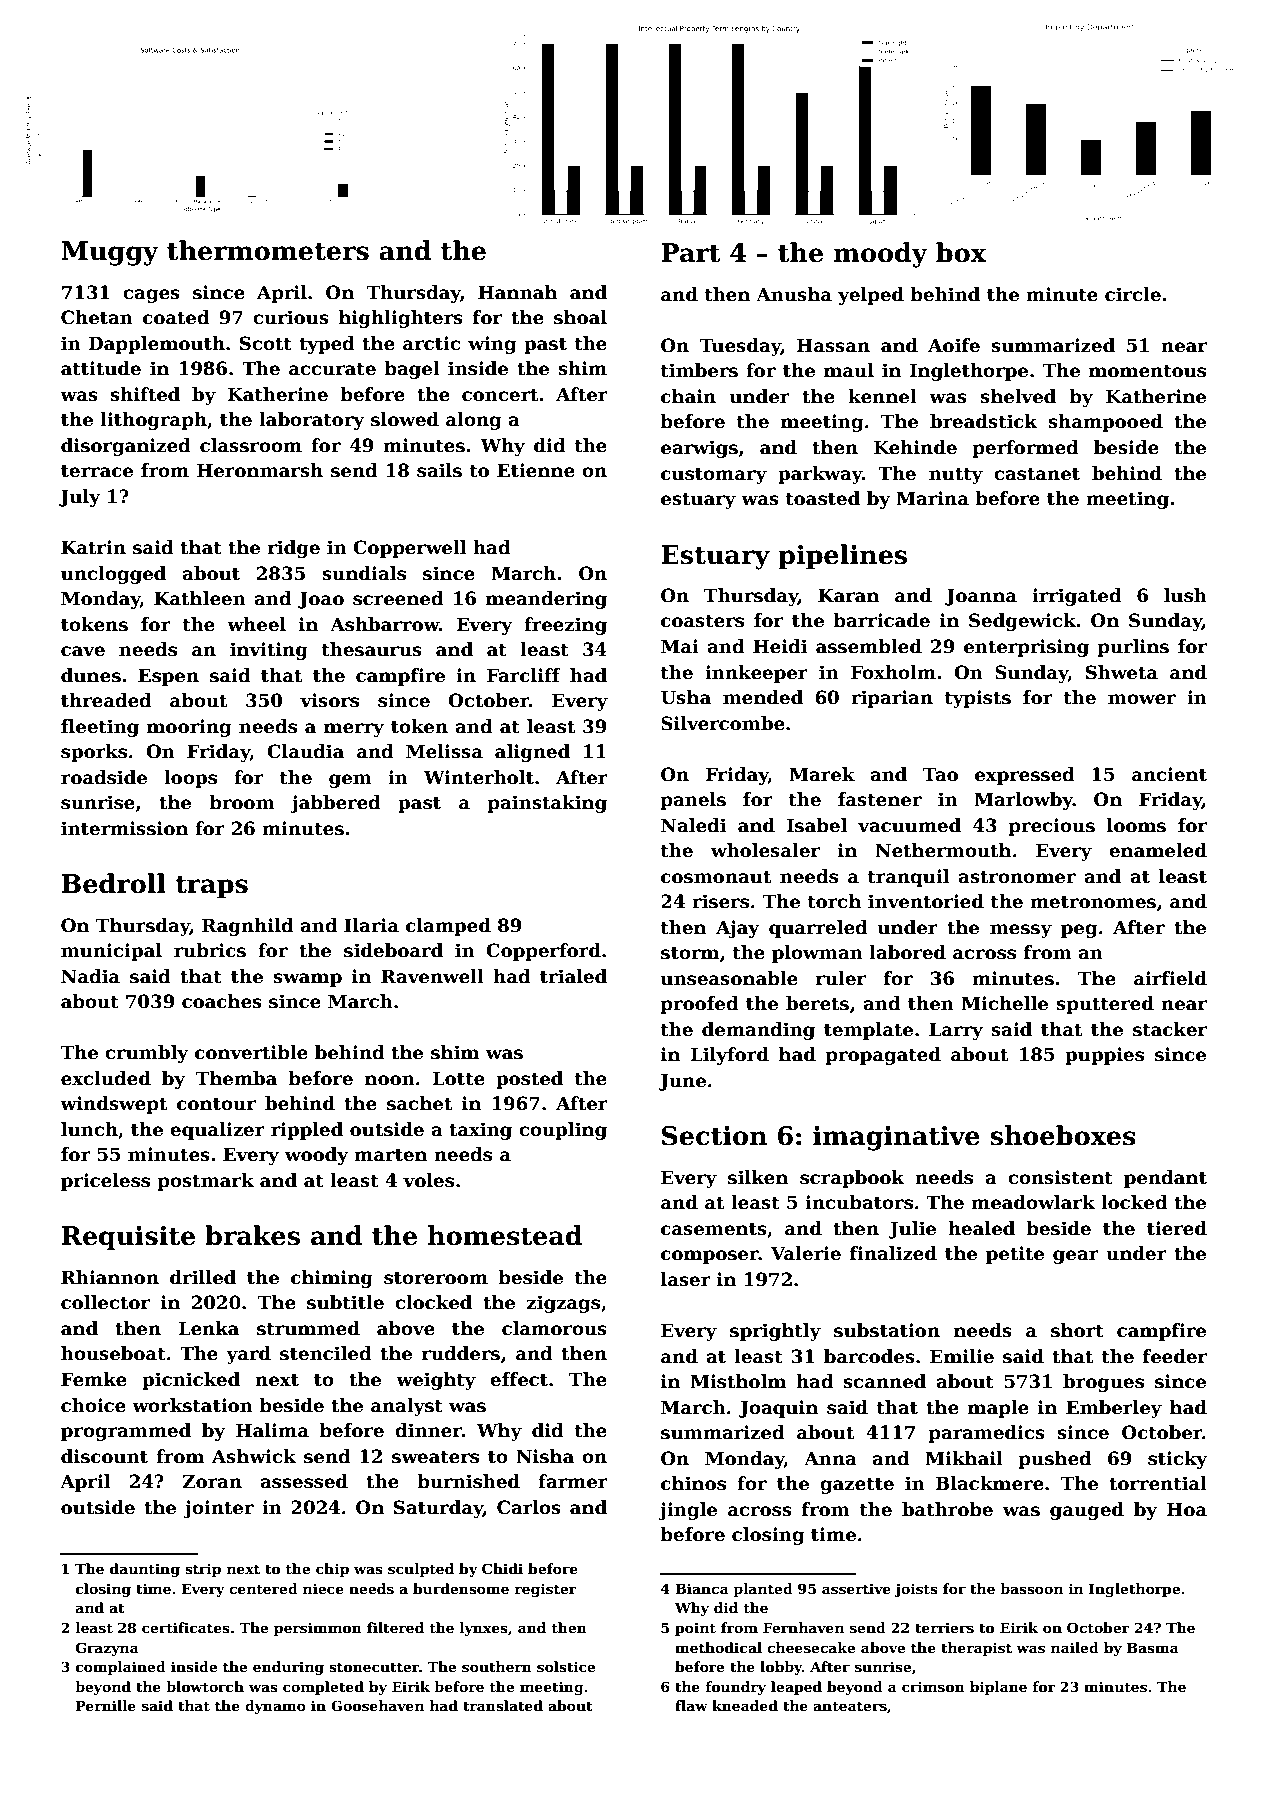 The image size is (1268, 1793). Describe the element at coordinates (107, 1649) in the page. I see `Grazyna` at that location.
